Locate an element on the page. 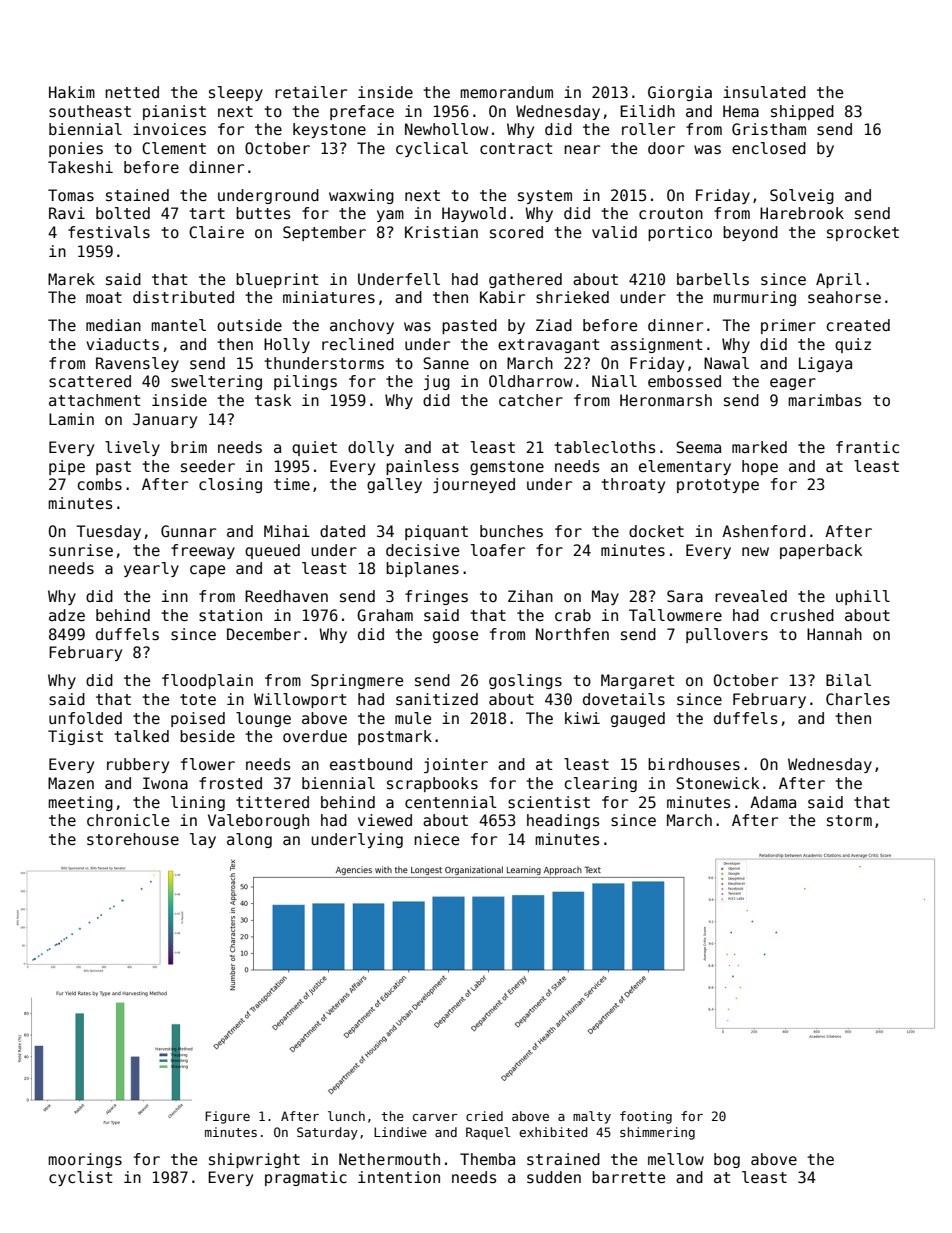 The height and width of the page is (1233, 952). viewed is located at coordinates (385, 820).
